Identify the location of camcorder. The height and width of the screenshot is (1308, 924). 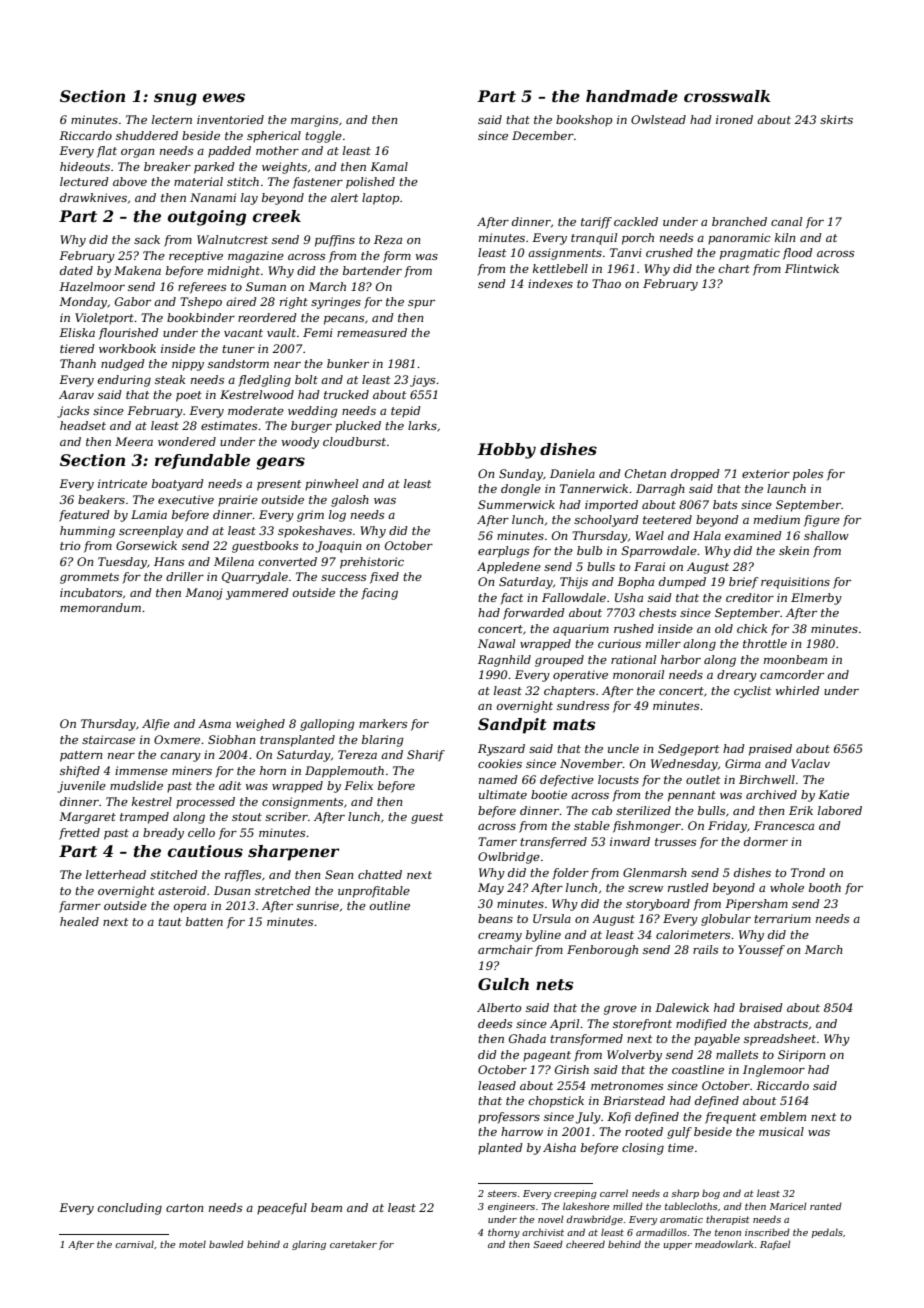
(792, 674).
